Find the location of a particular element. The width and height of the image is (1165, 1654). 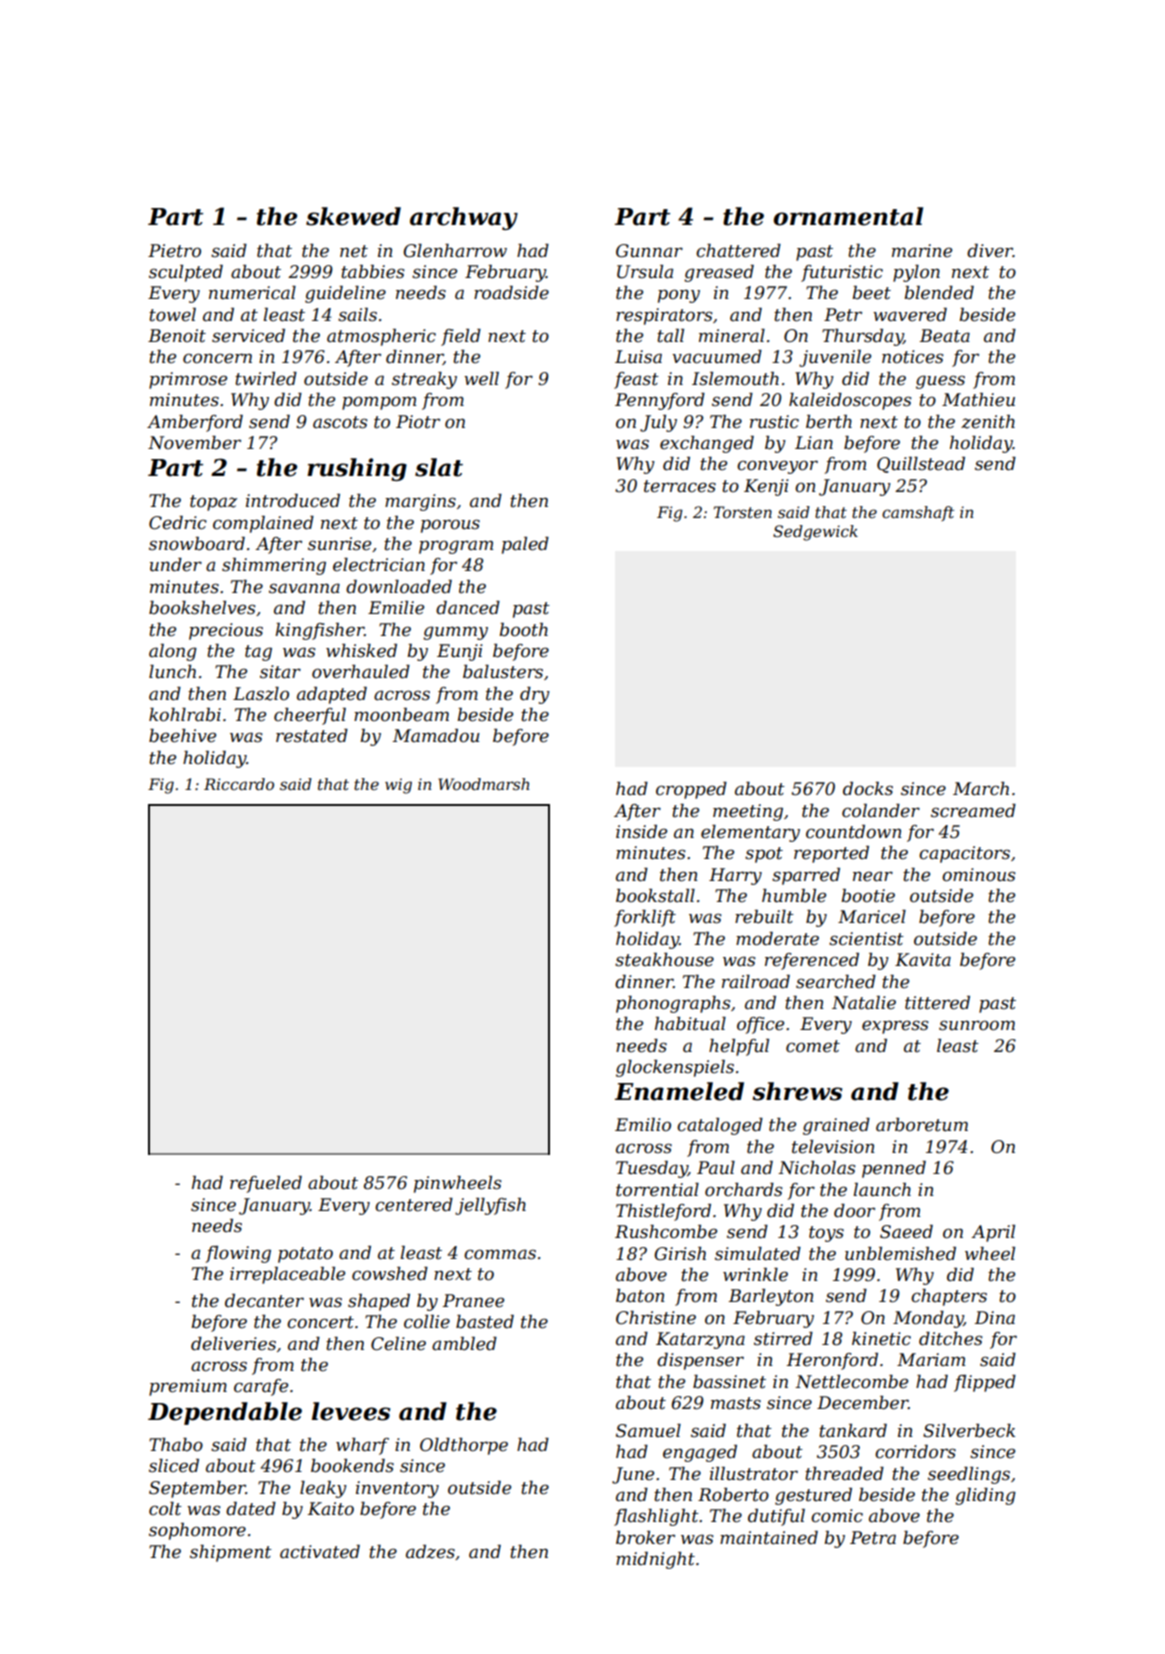

exchanged is located at coordinates (707, 444).
